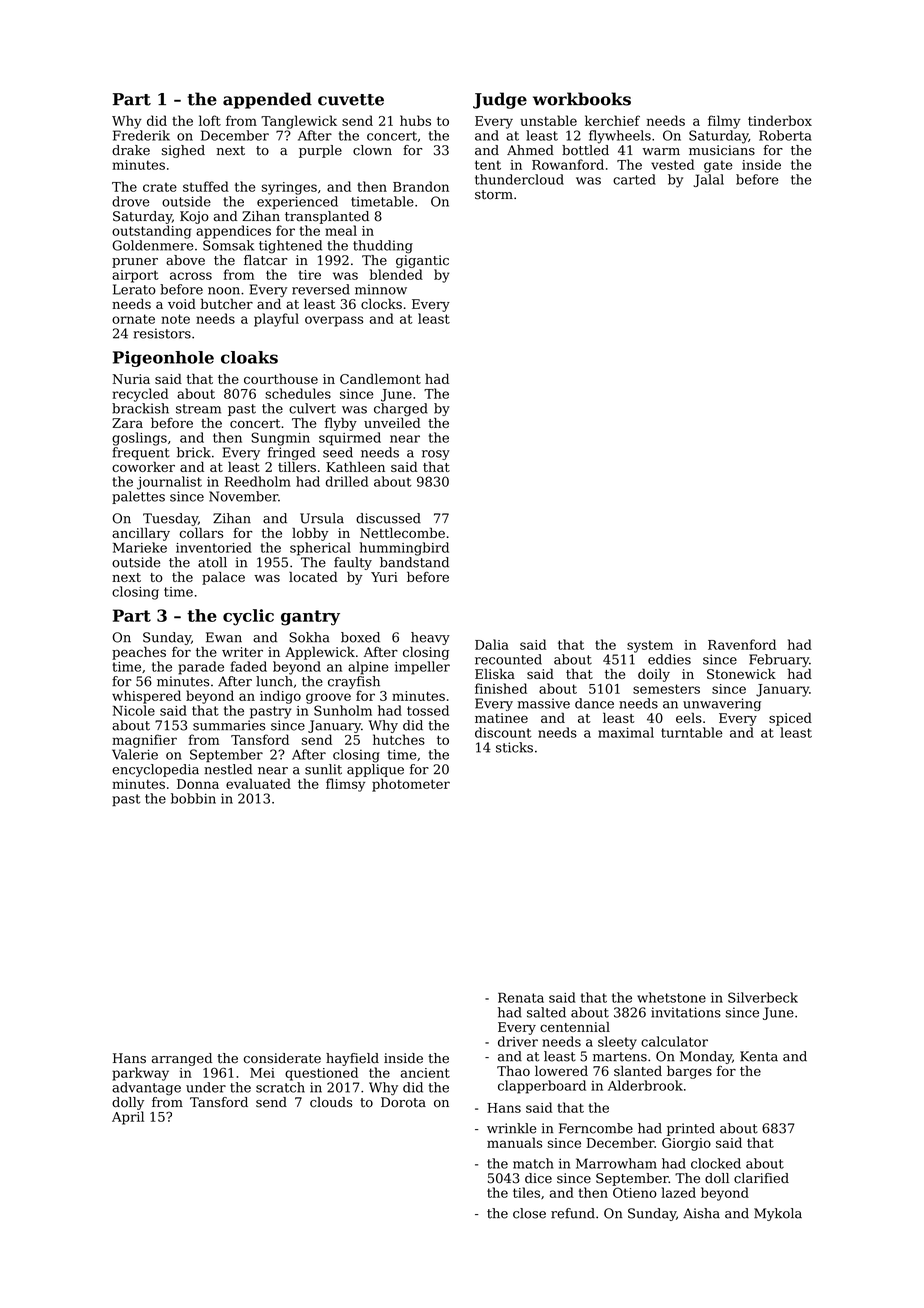 The width and height of the image is (924, 1308). Describe the element at coordinates (128, 1118) in the image. I see `April` at that location.
